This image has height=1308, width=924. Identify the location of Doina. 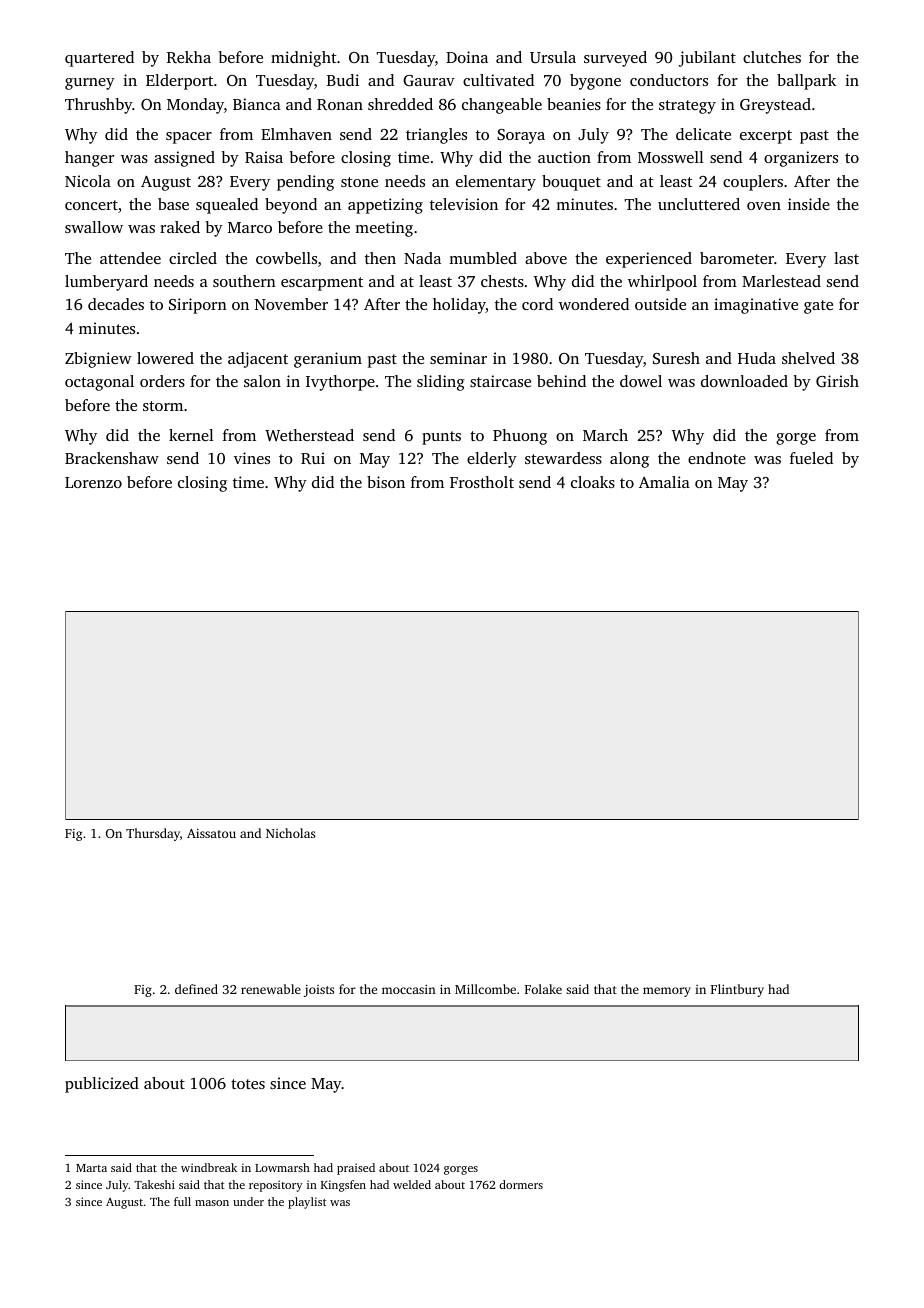
(467, 57).
